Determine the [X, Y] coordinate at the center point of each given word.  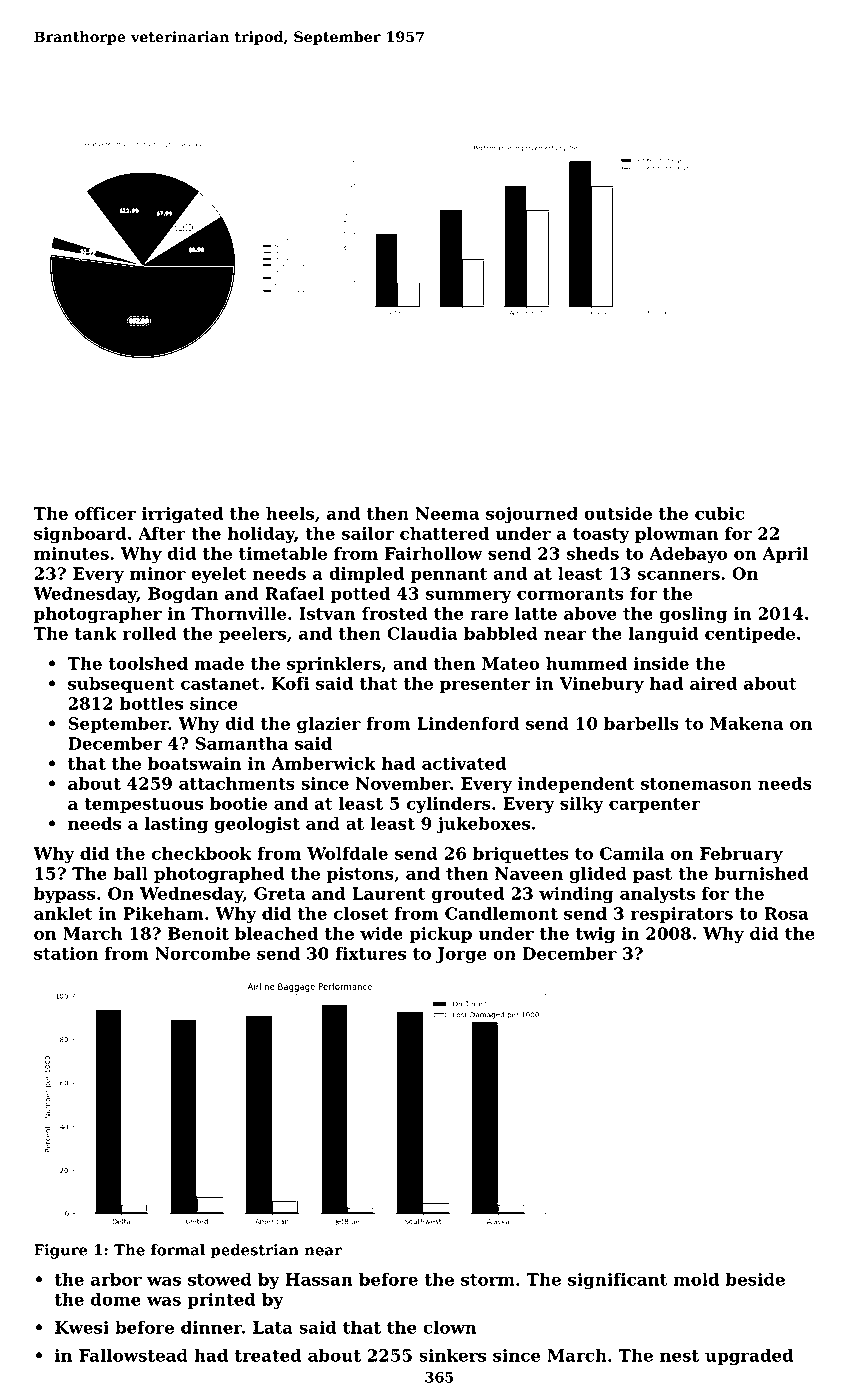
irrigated [183, 515]
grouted [468, 895]
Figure [60, 1251]
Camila [632, 853]
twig [595, 935]
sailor [368, 533]
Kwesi [82, 1327]
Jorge [461, 955]
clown [450, 1327]
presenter [485, 685]
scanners [679, 575]
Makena [746, 723]
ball [130, 873]
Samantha [242, 743]
